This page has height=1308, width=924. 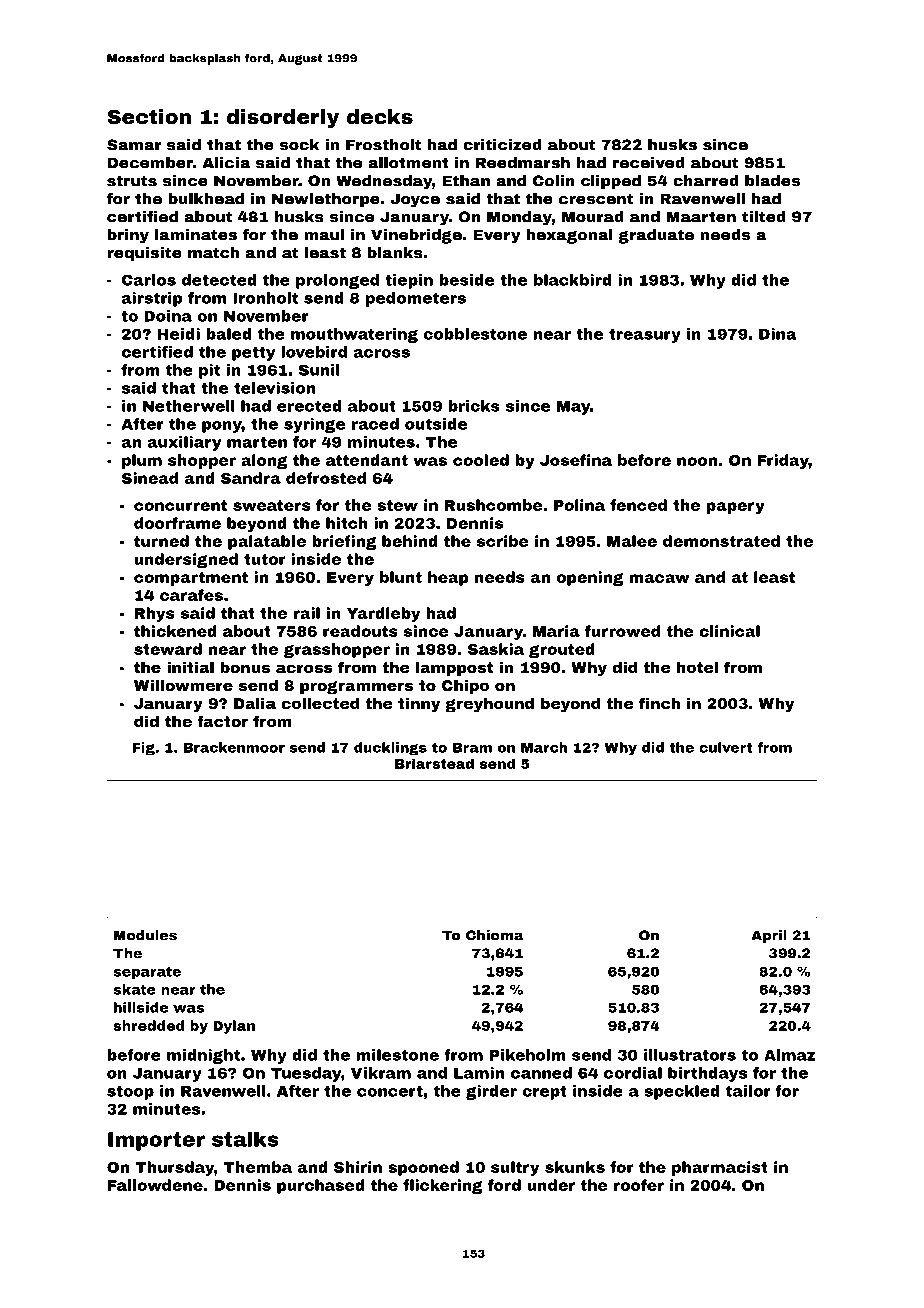 What do you see at coordinates (155, 1185) in the page?
I see `Fallowdene` at bounding box center [155, 1185].
